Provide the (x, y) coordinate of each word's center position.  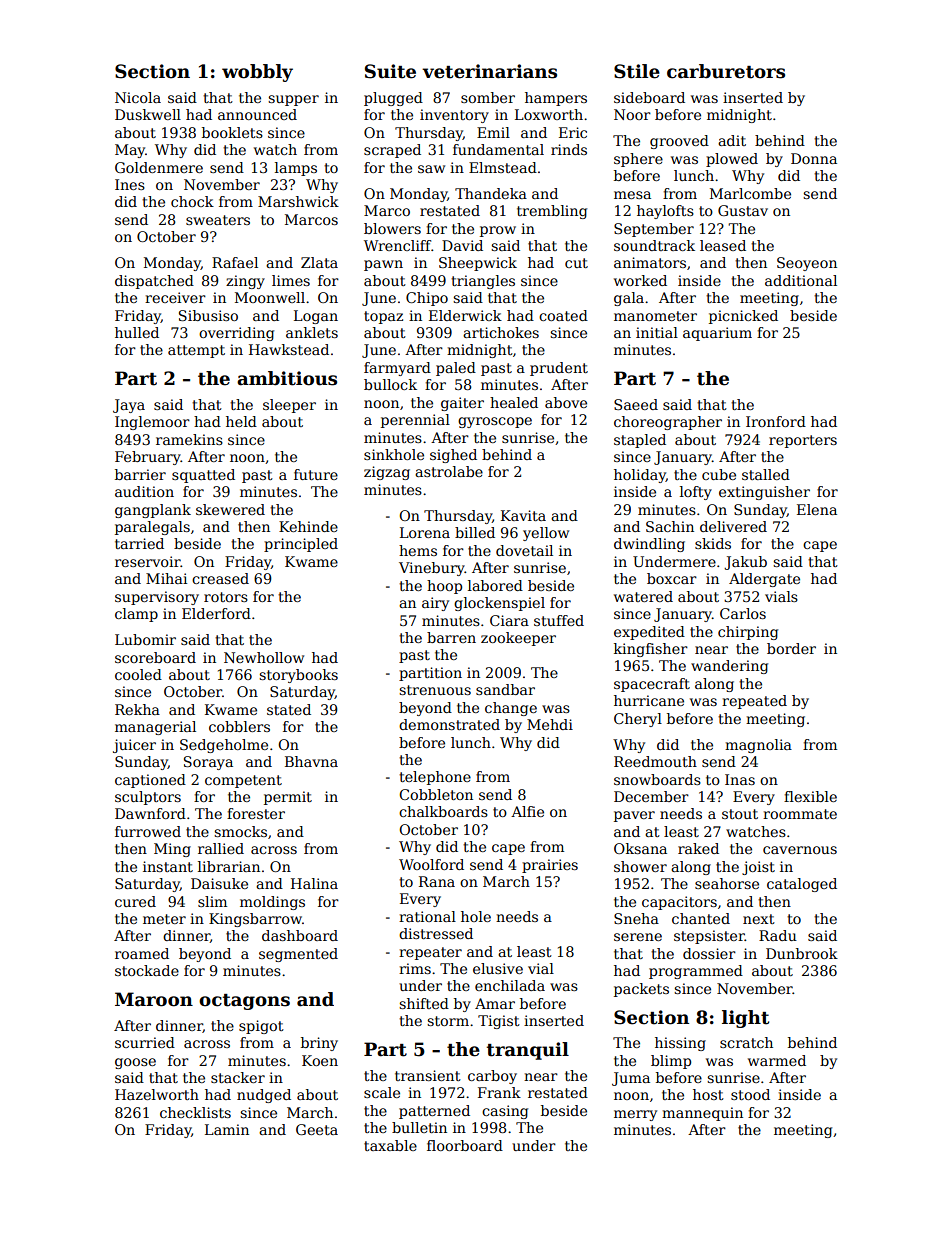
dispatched (154, 282)
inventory (454, 116)
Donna (814, 158)
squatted (203, 476)
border (791, 648)
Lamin (227, 1129)
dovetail (524, 550)
